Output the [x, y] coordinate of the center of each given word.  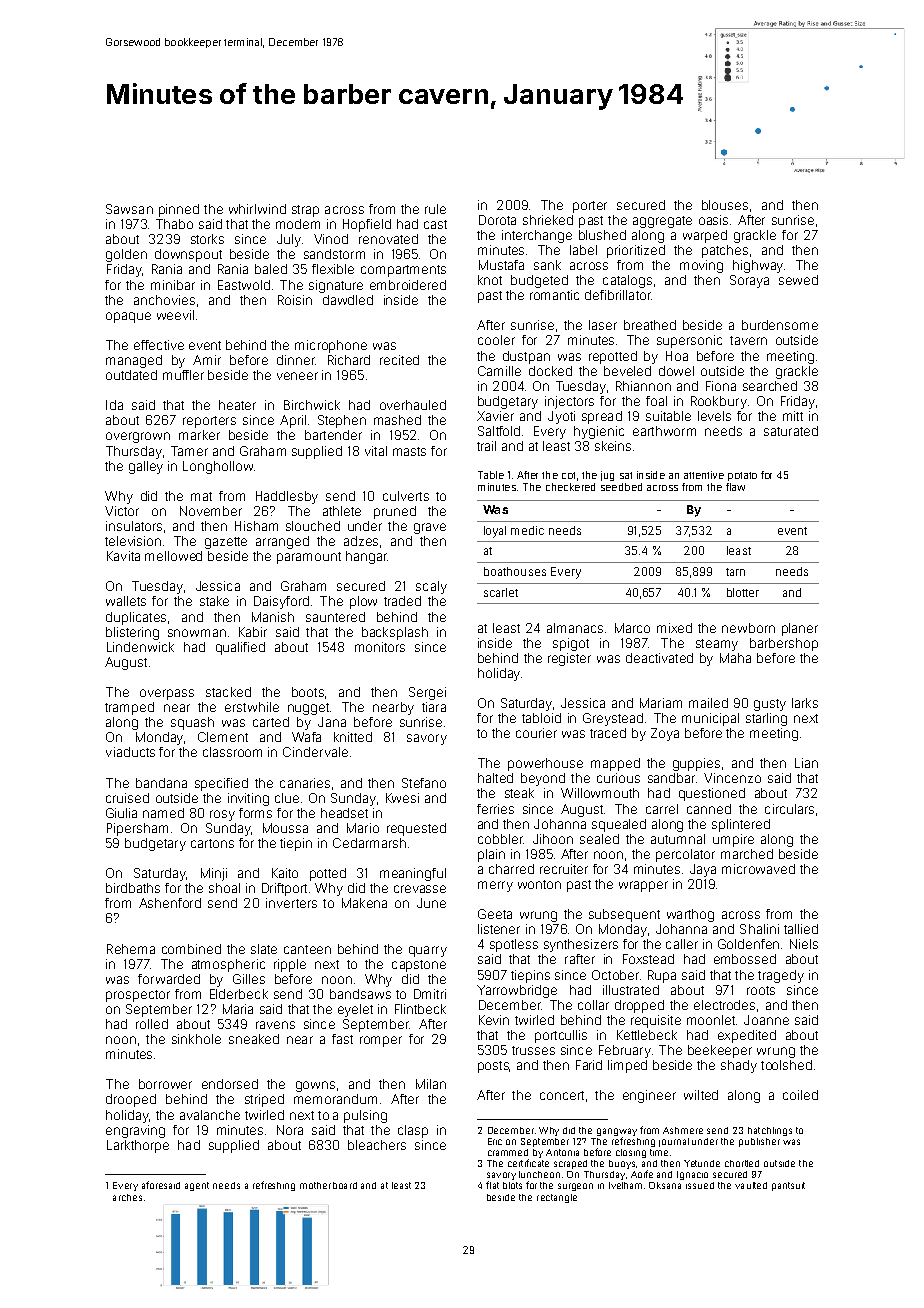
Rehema [131, 949]
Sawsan [129, 209]
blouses [725, 205]
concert [562, 1095]
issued [700, 1185]
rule [435, 209]
